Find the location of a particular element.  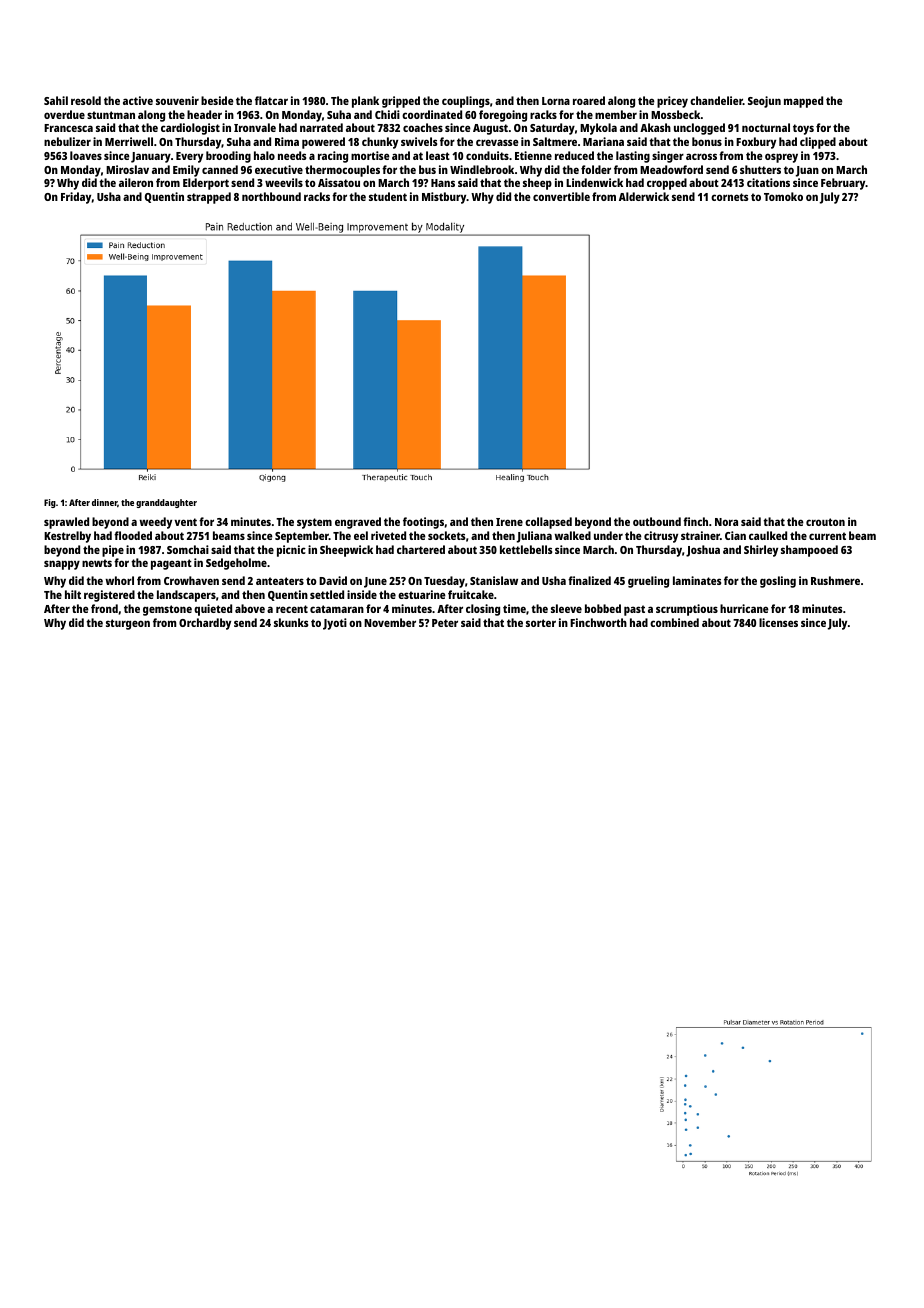

Tomoko is located at coordinates (783, 196).
